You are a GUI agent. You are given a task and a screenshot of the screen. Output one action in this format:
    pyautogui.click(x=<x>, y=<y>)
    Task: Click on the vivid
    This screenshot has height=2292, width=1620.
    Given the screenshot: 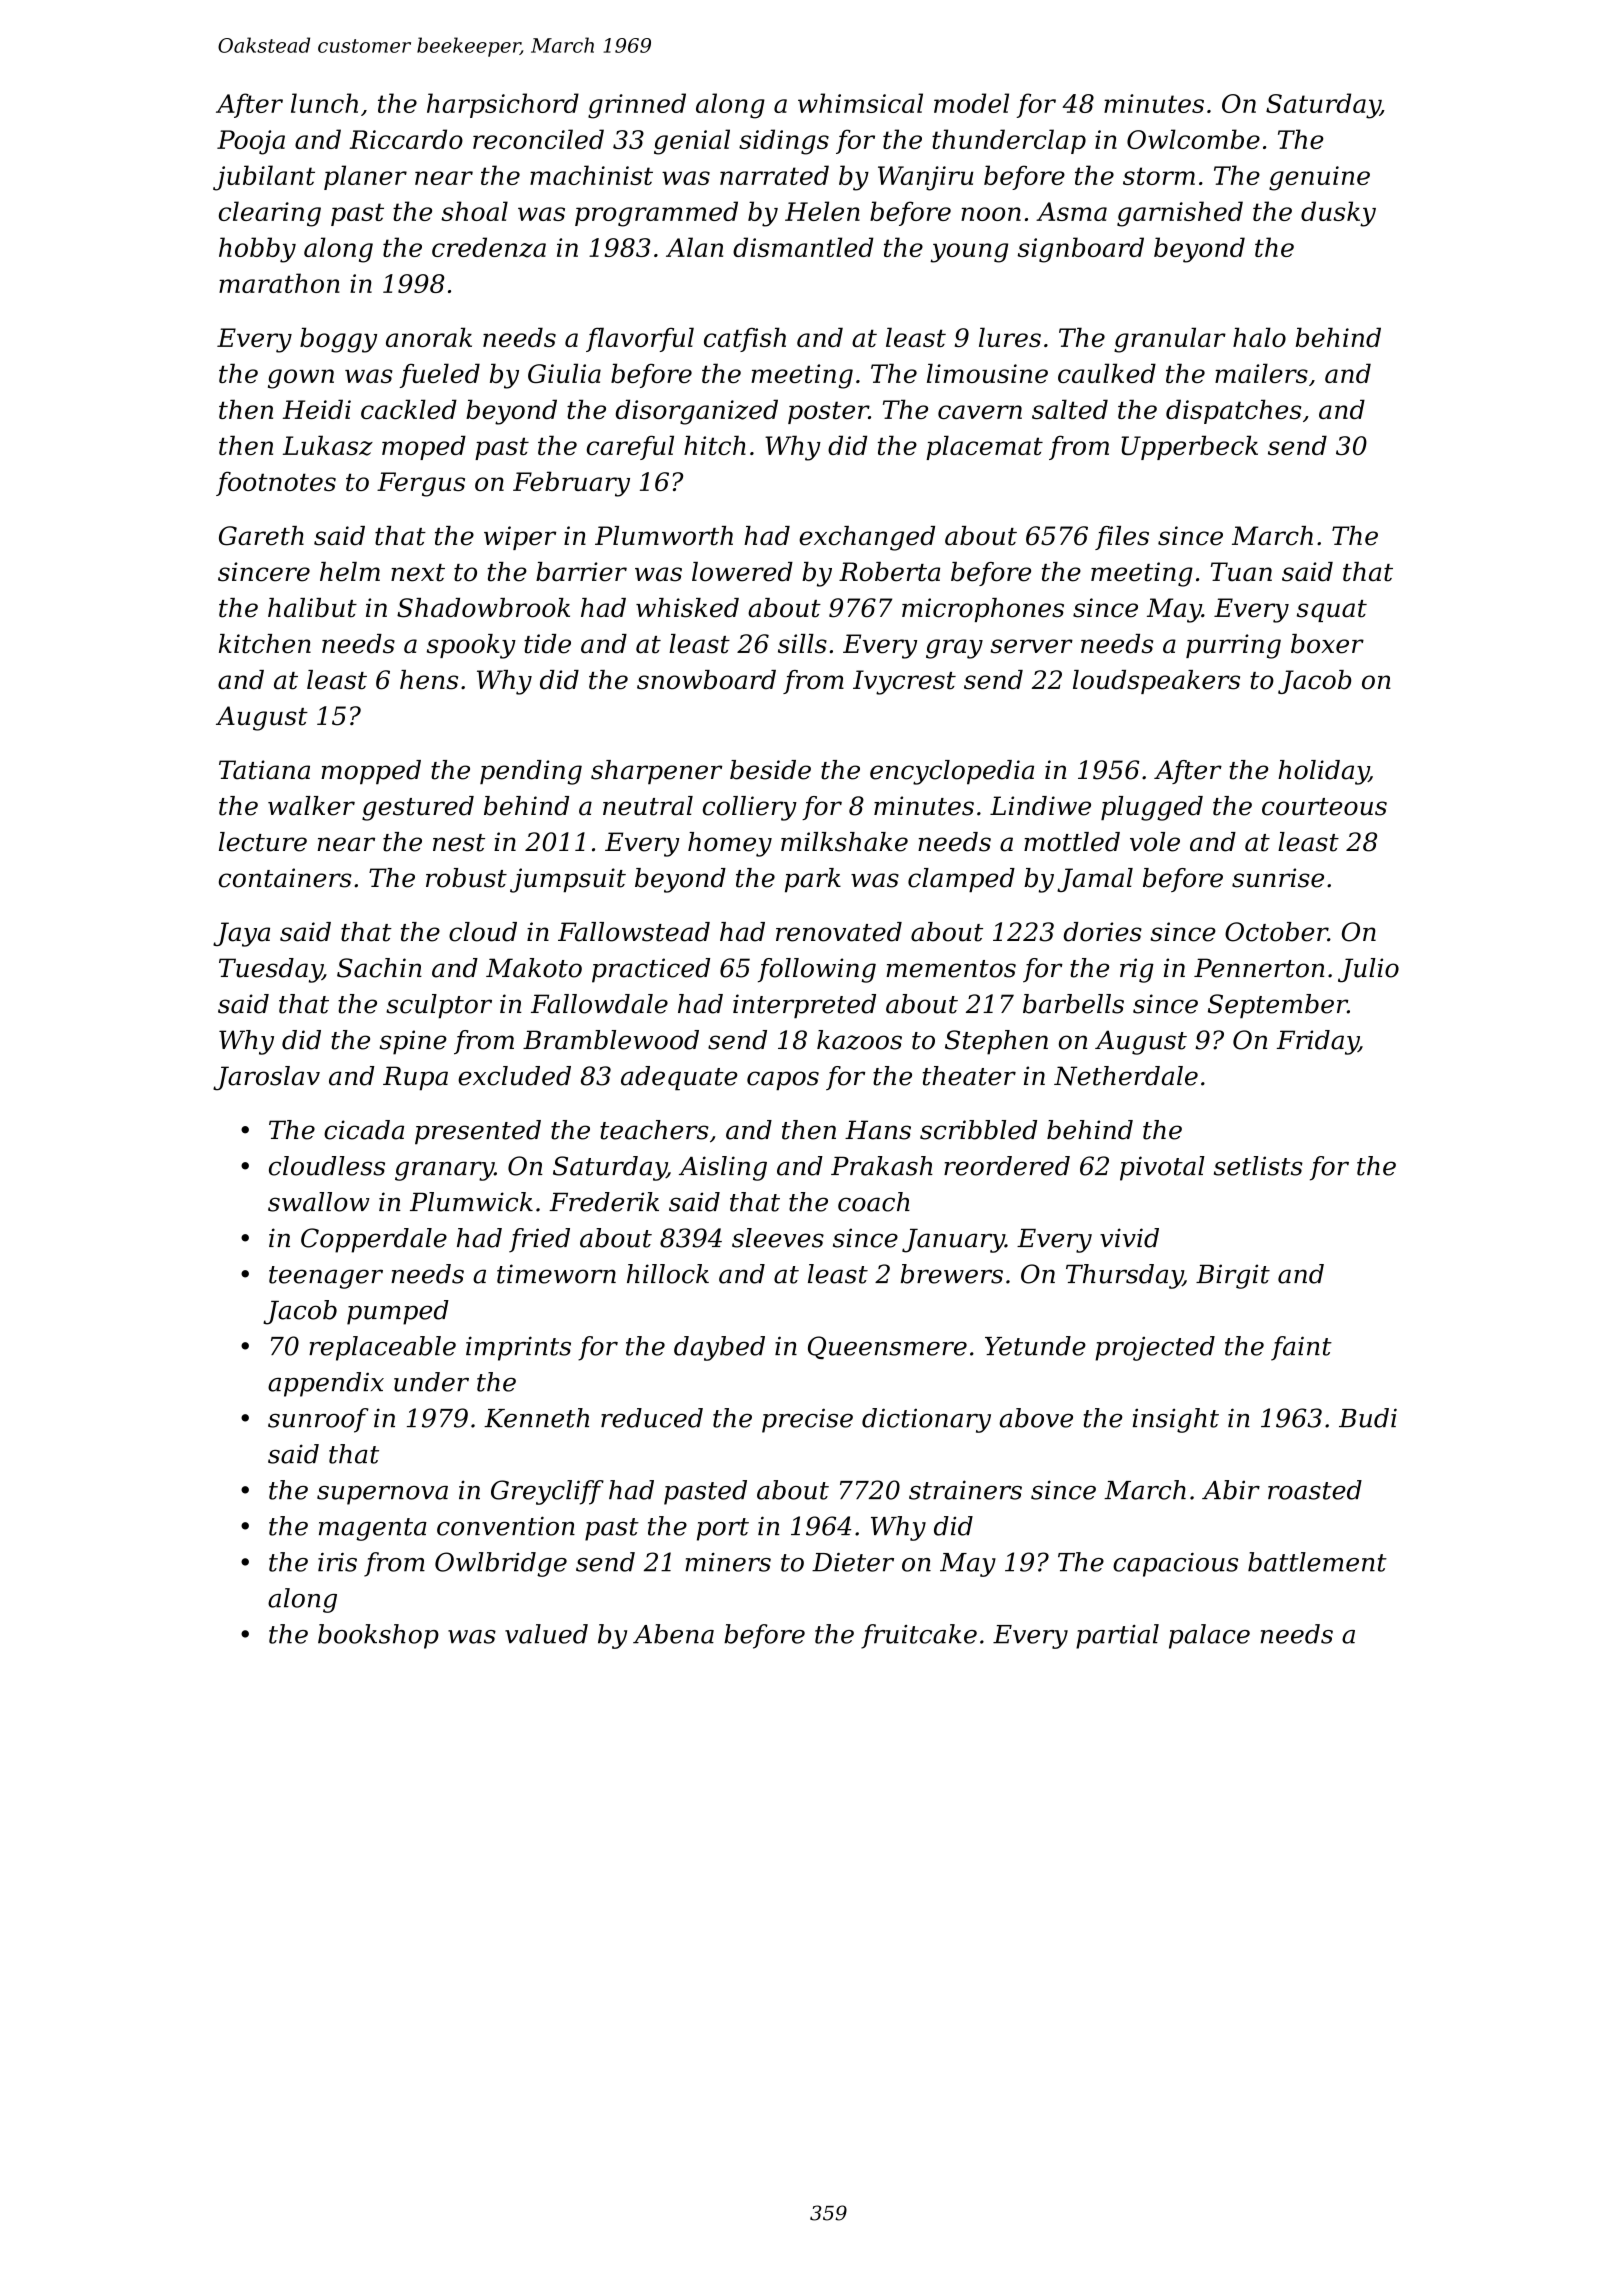 What is the action you would take?
    pyautogui.click(x=1129, y=1238)
